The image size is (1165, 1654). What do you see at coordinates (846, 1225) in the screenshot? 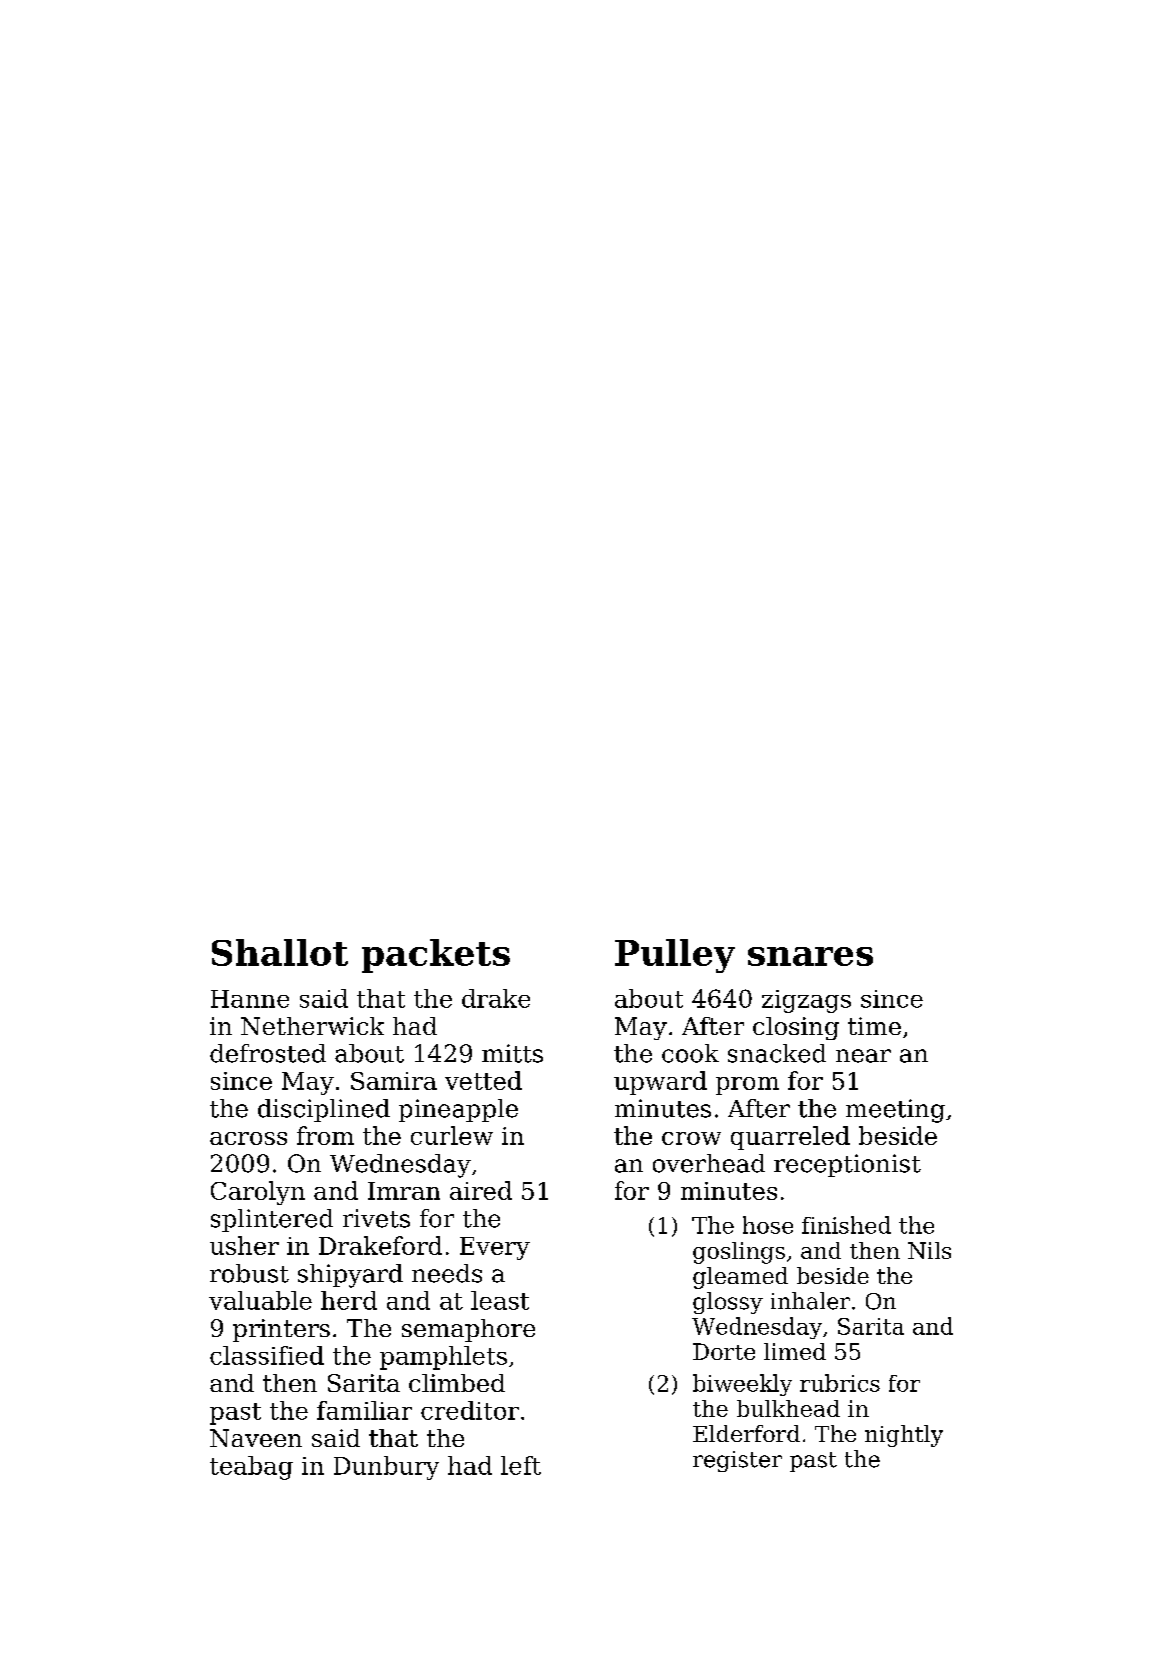
I see `finished` at bounding box center [846, 1225].
